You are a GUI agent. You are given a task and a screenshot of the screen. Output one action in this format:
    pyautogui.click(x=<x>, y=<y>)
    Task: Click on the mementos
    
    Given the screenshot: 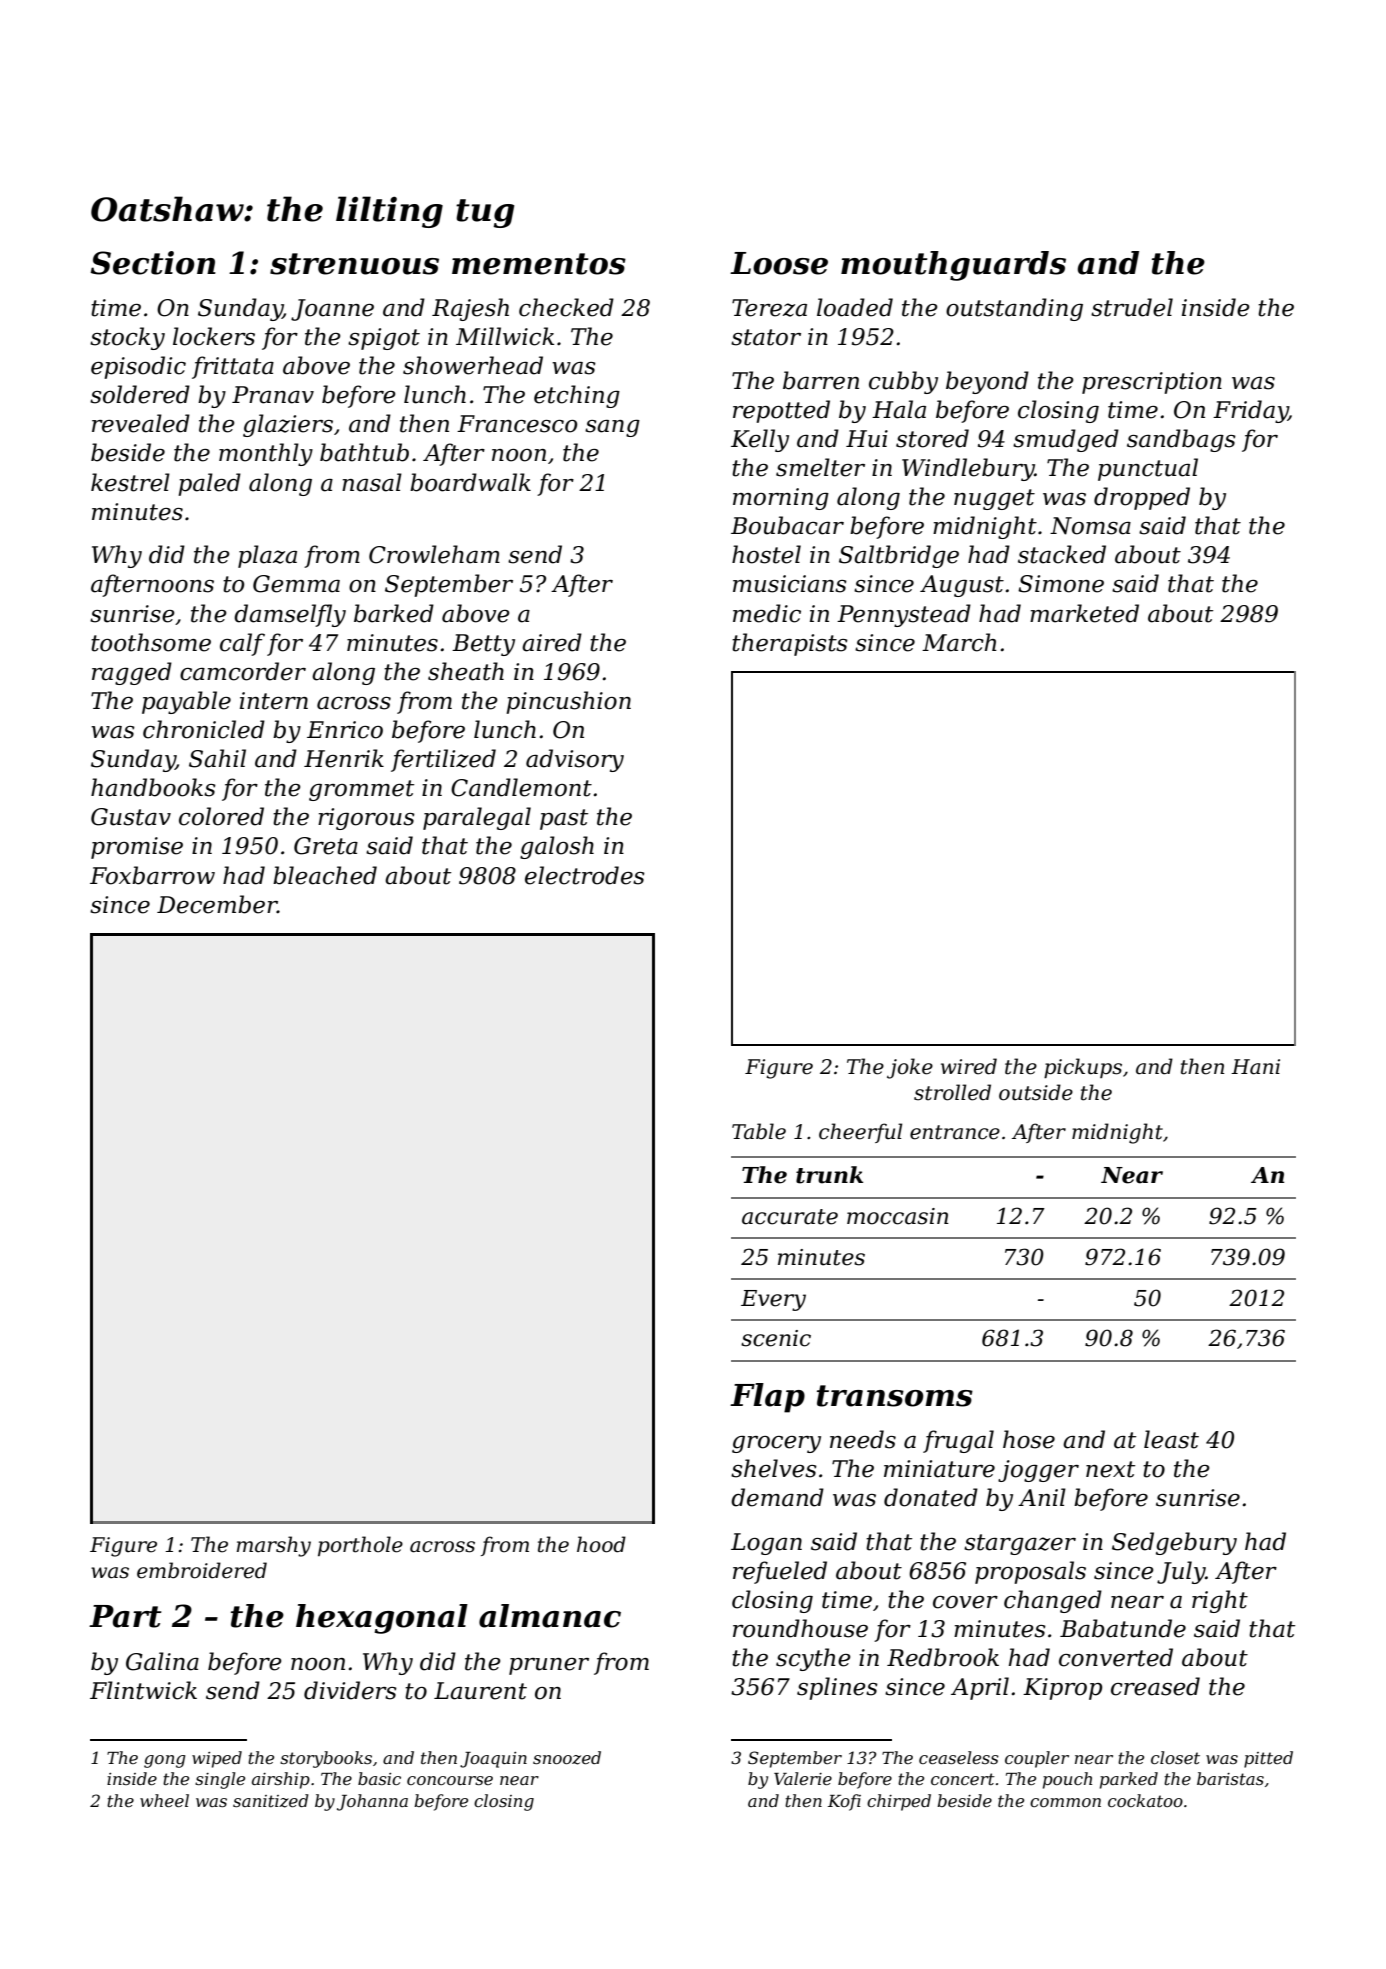 What is the action you would take?
    pyautogui.click(x=539, y=264)
